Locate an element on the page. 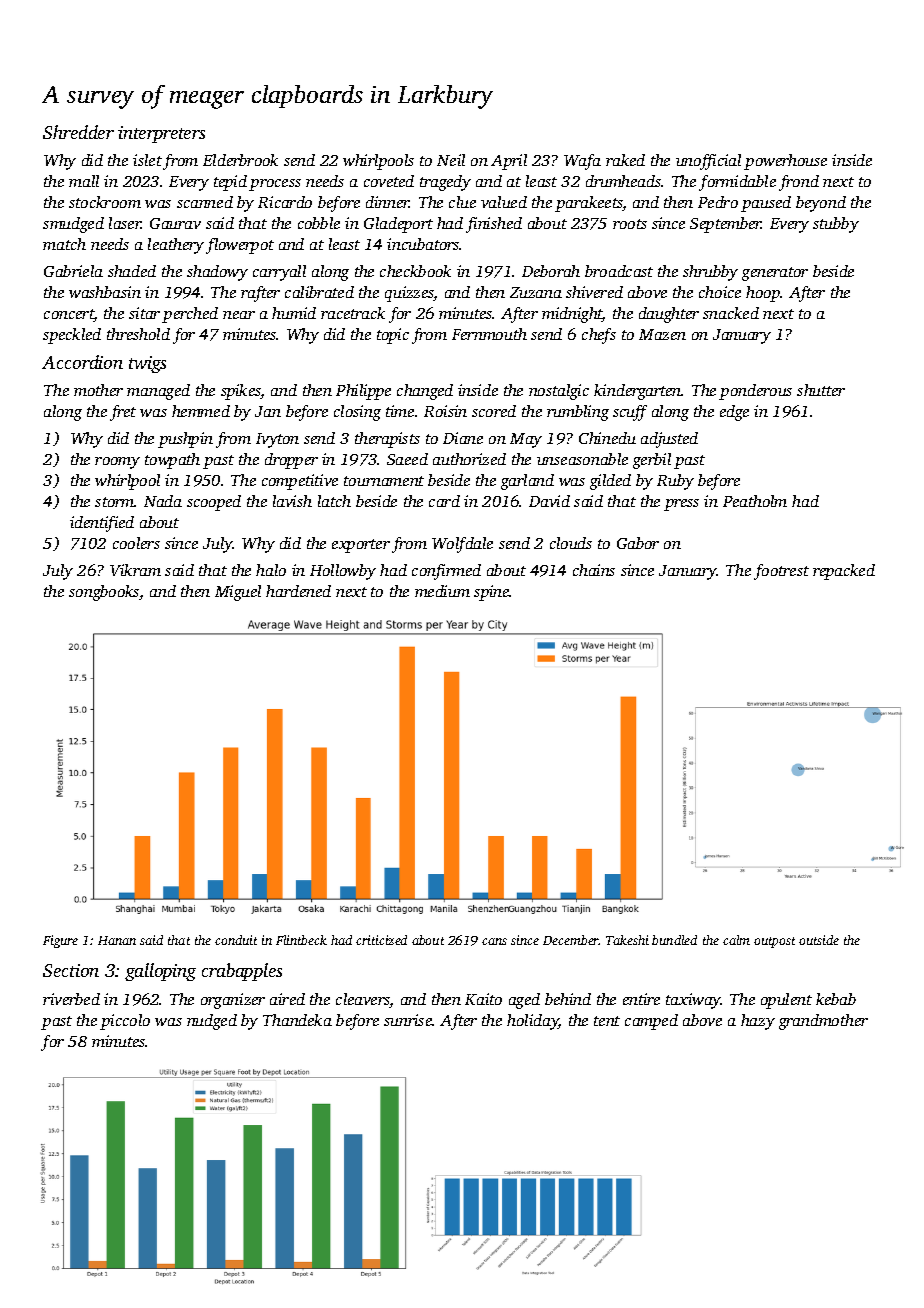 This document has width=924, height=1308. leathery is located at coordinates (176, 246).
